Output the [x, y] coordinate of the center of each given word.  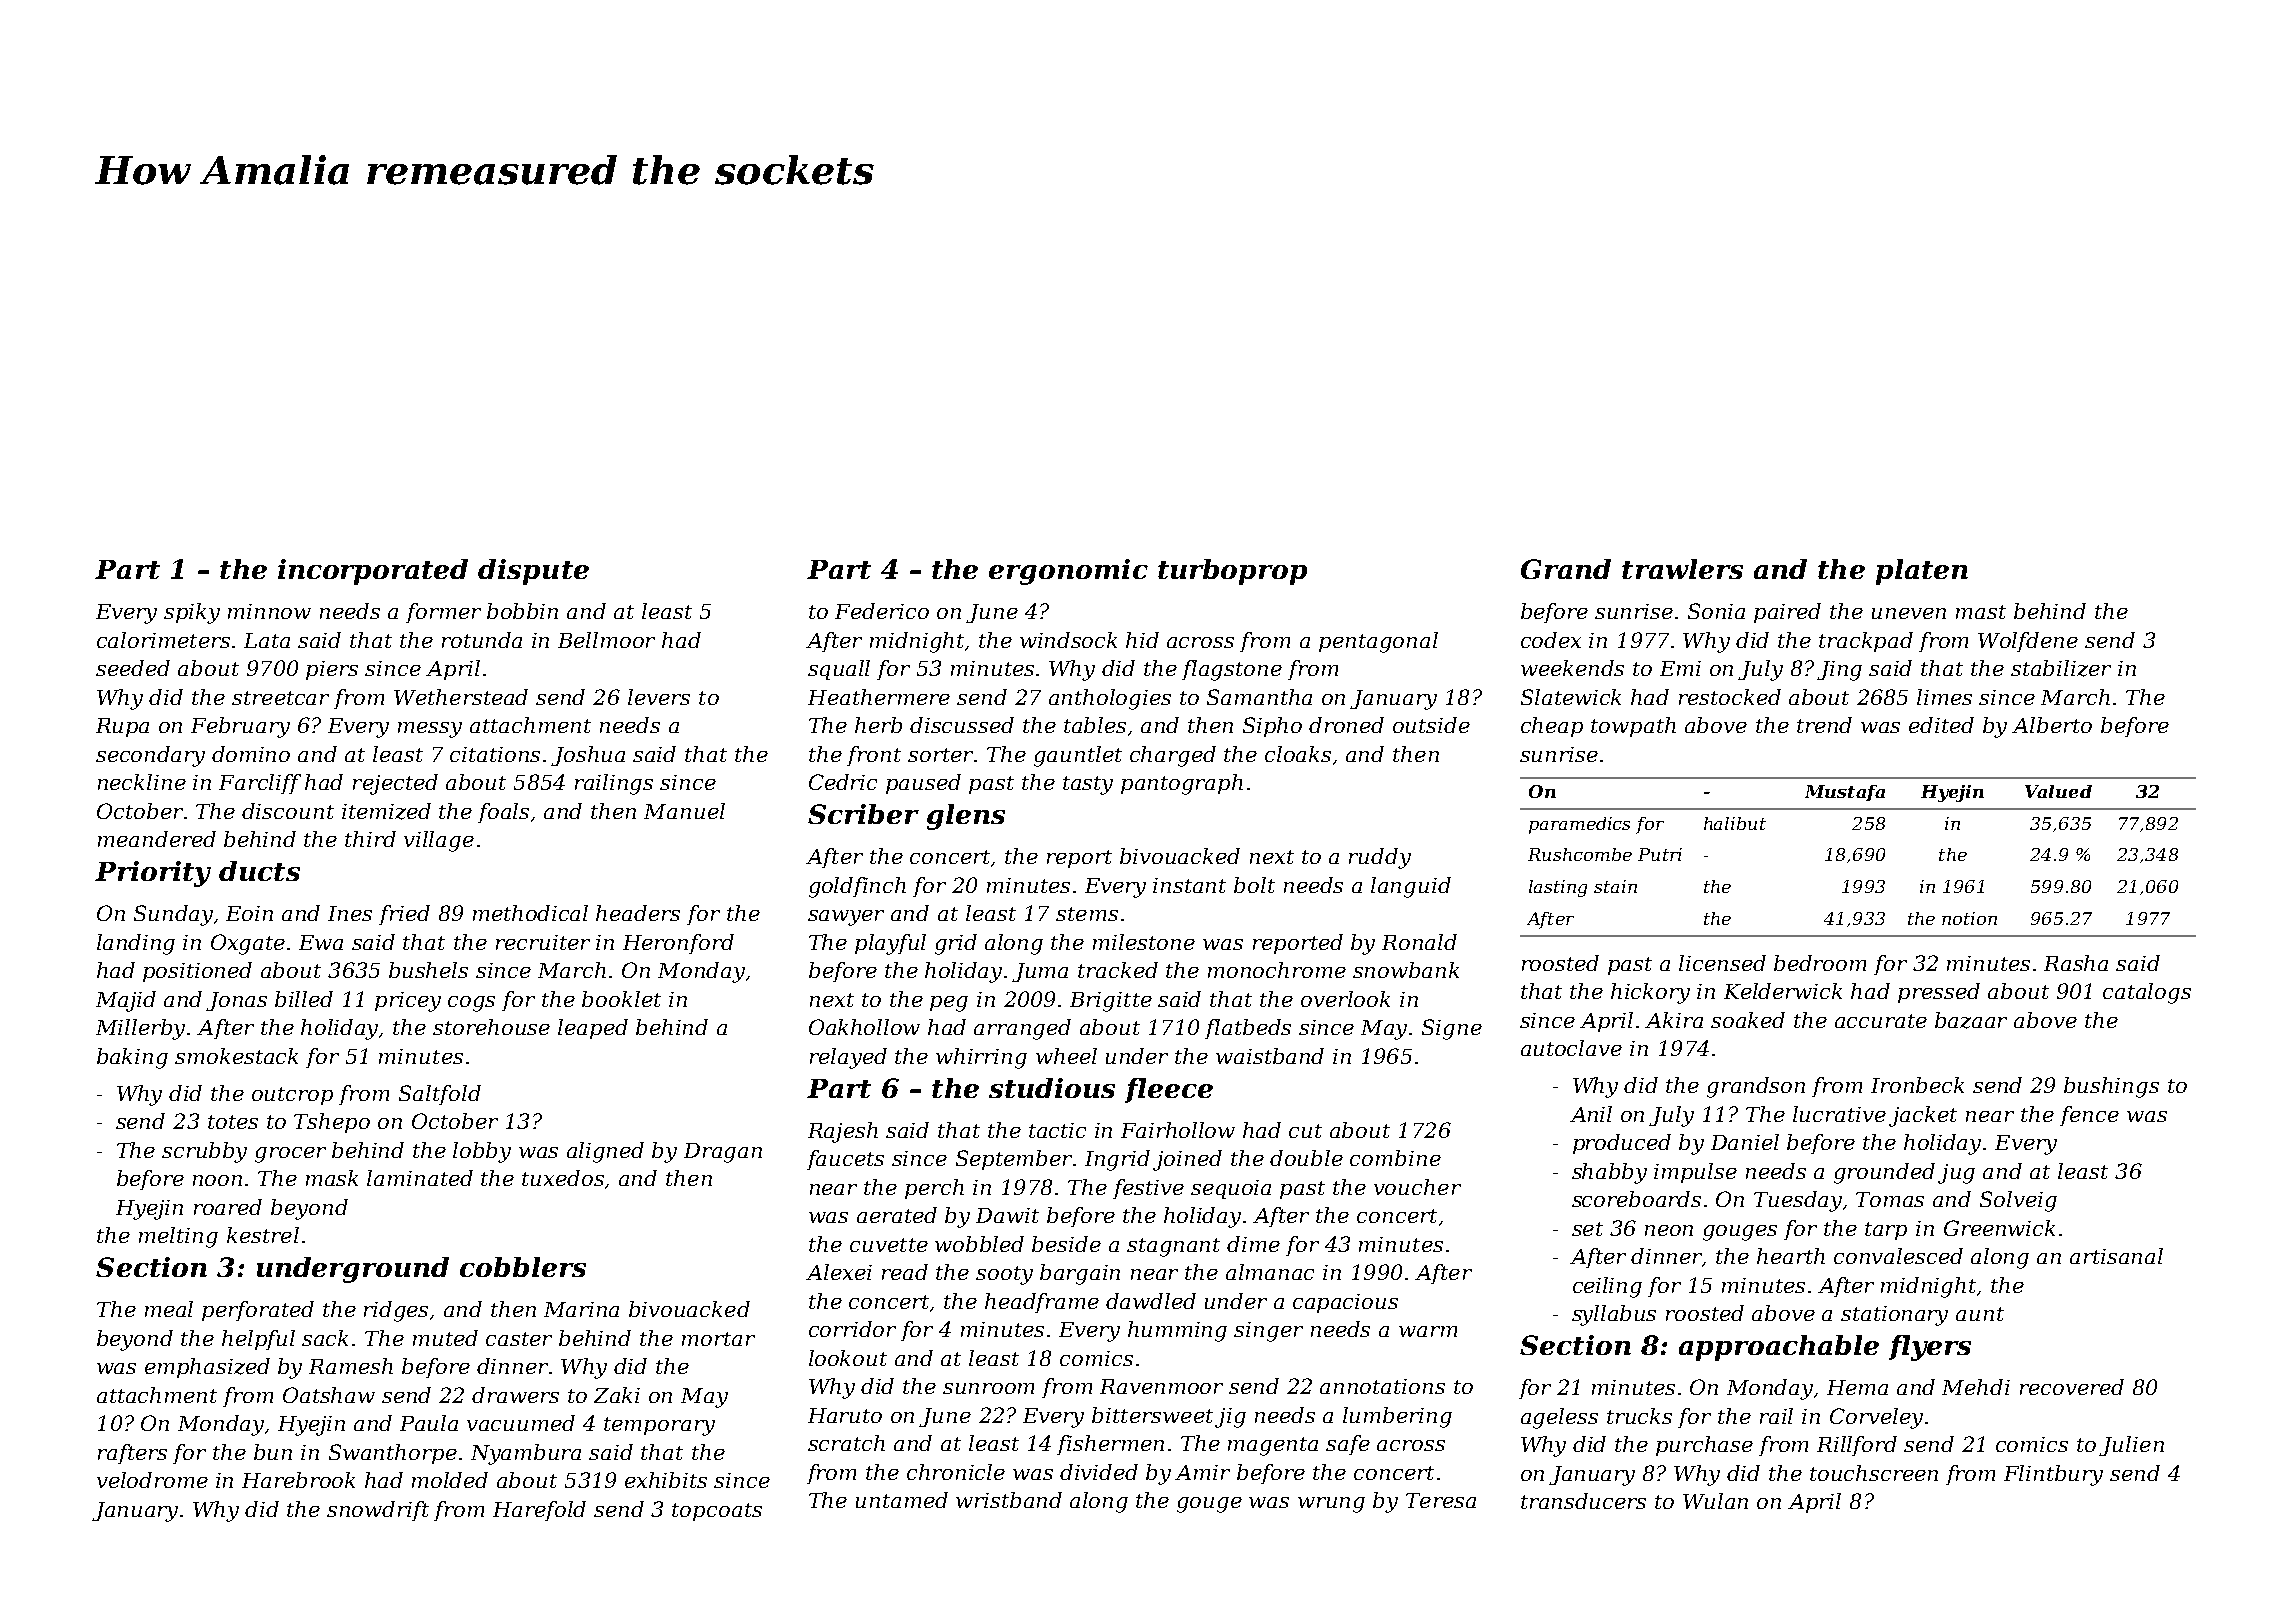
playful [890, 944]
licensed [1722, 963]
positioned [197, 972]
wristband [1009, 1500]
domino [251, 754]
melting [178, 1237]
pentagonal [1378, 642]
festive [1148, 1189]
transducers [1583, 1501]
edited [1941, 725]
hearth [1791, 1256]
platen [1922, 572]
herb [878, 725]
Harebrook [298, 1480]
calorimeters [163, 640]
